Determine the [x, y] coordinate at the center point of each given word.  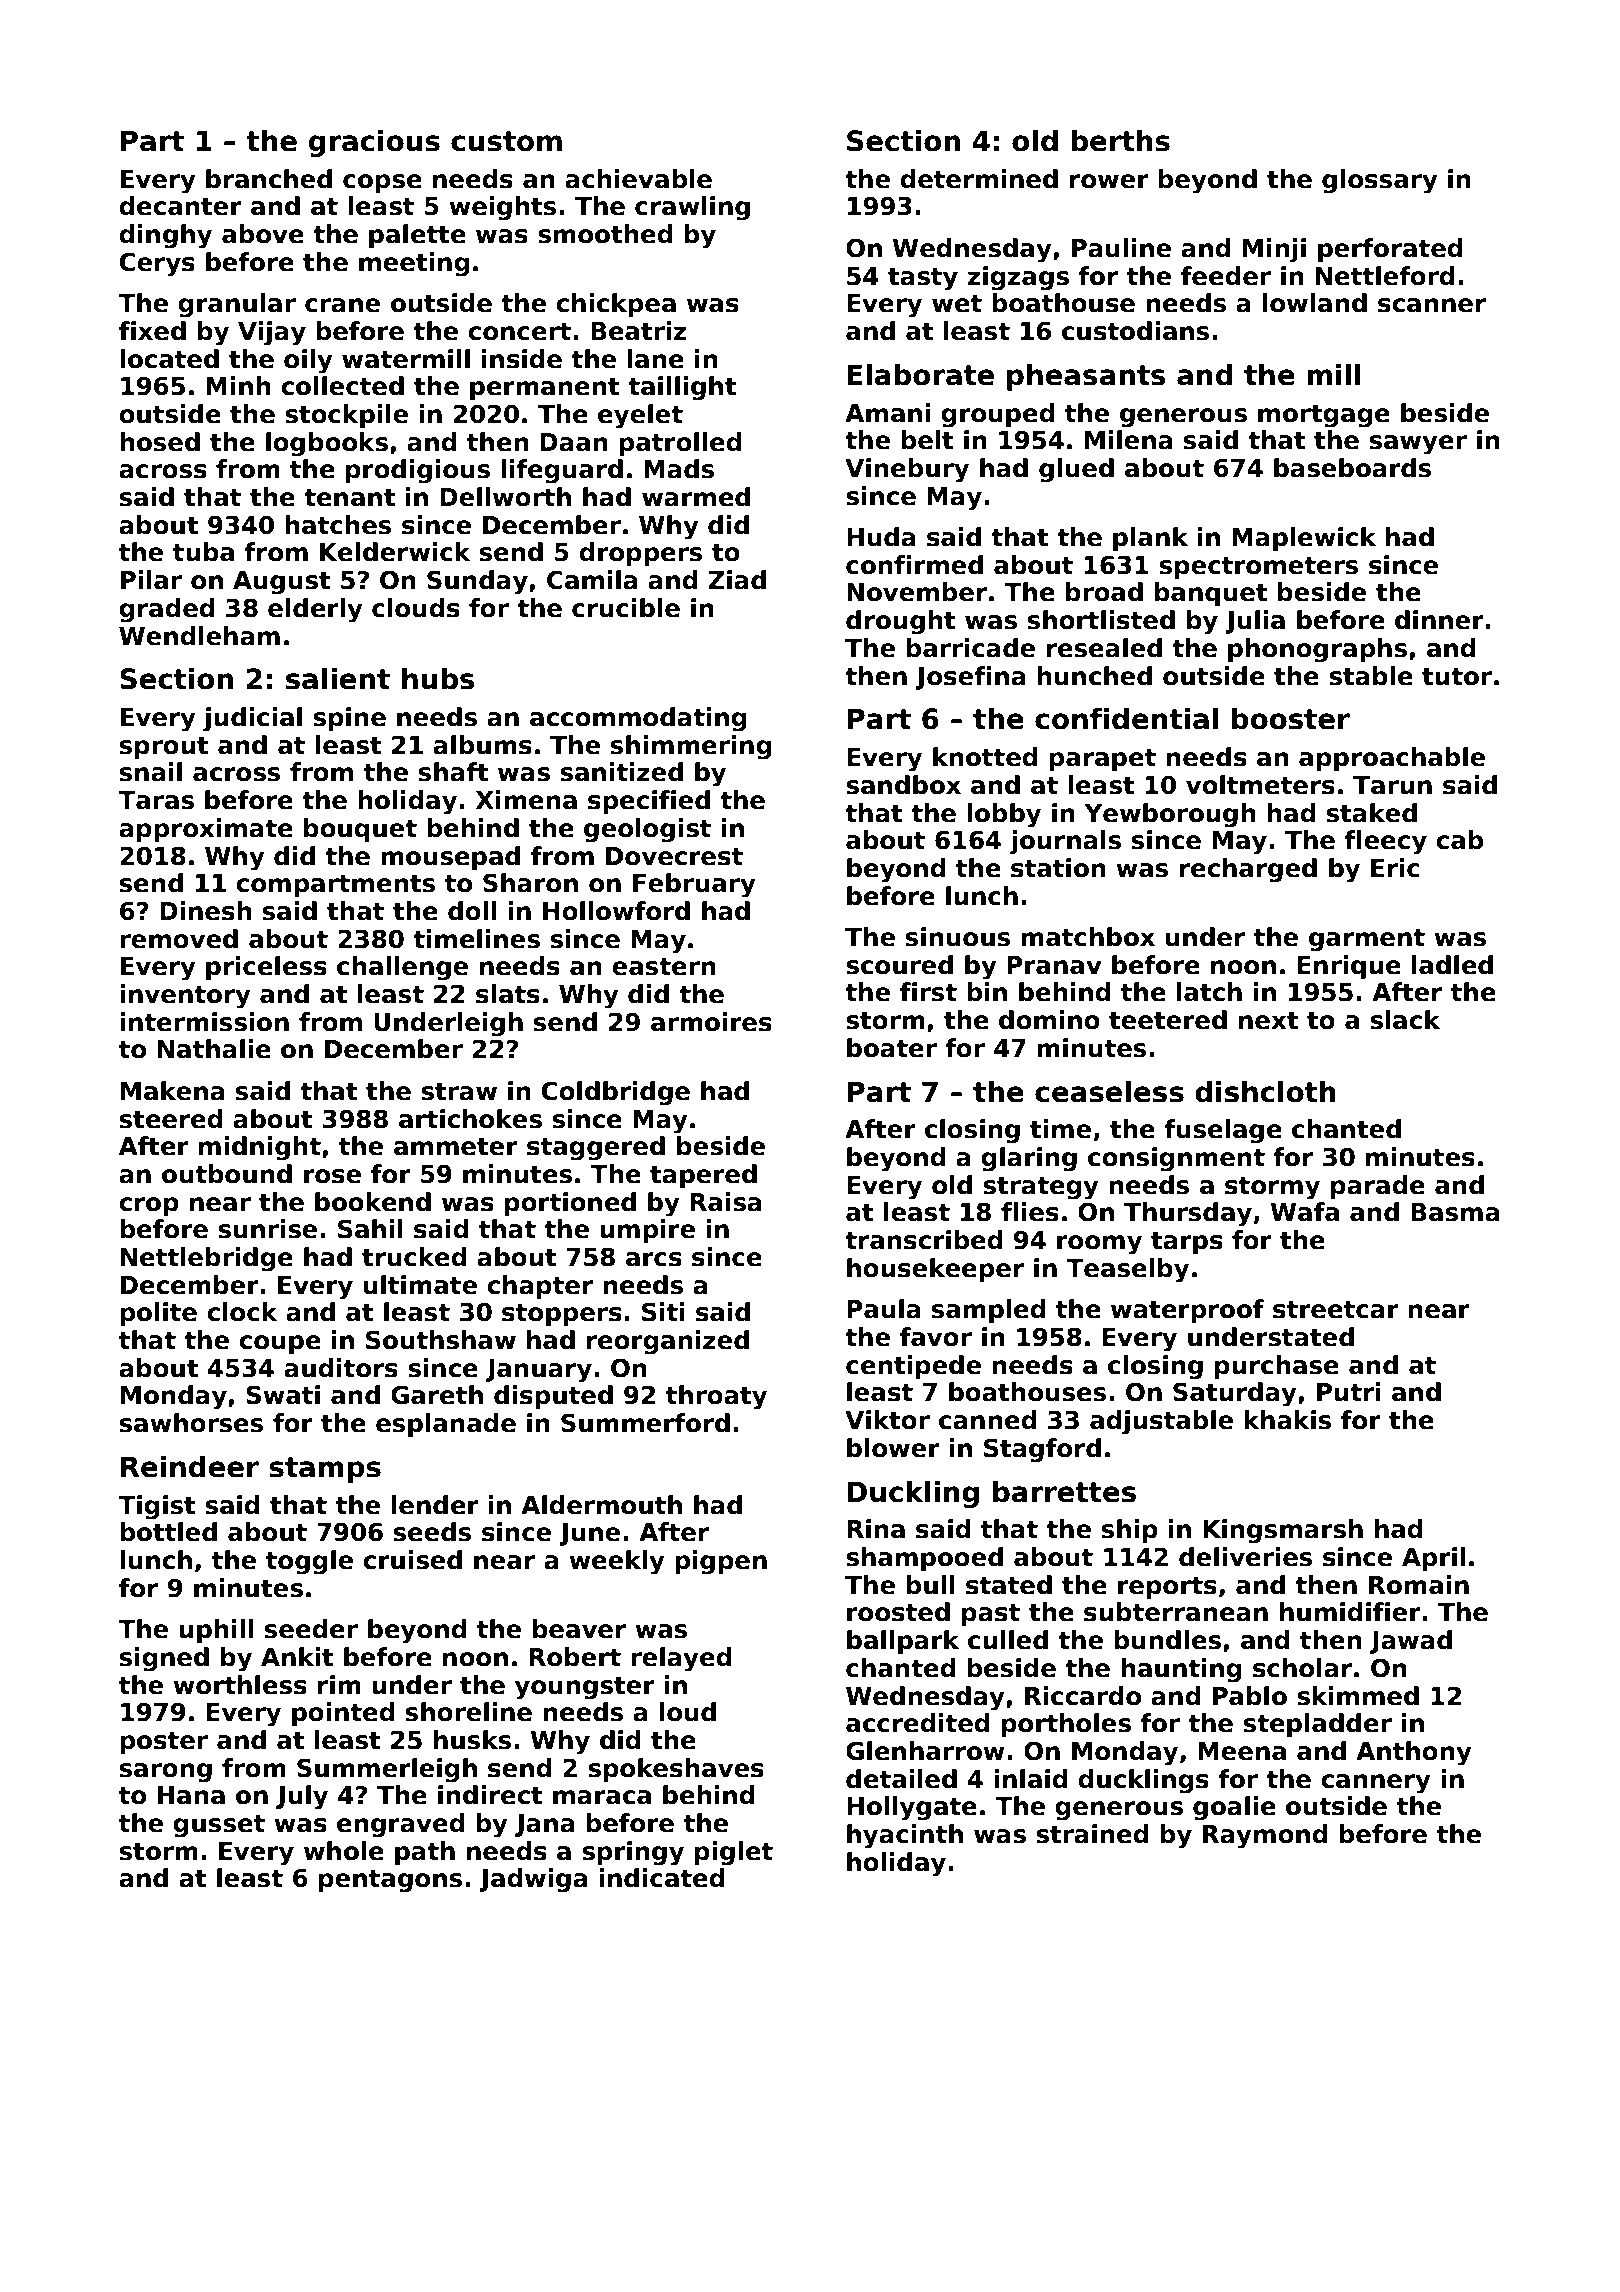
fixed [152, 331]
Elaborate [921, 375]
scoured [899, 965]
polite [158, 1314]
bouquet [360, 830]
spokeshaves [676, 1770]
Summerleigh [387, 1770]
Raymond [1265, 1836]
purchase [1277, 1367]
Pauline [1121, 248]
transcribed [923, 1240]
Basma [1455, 1212]
